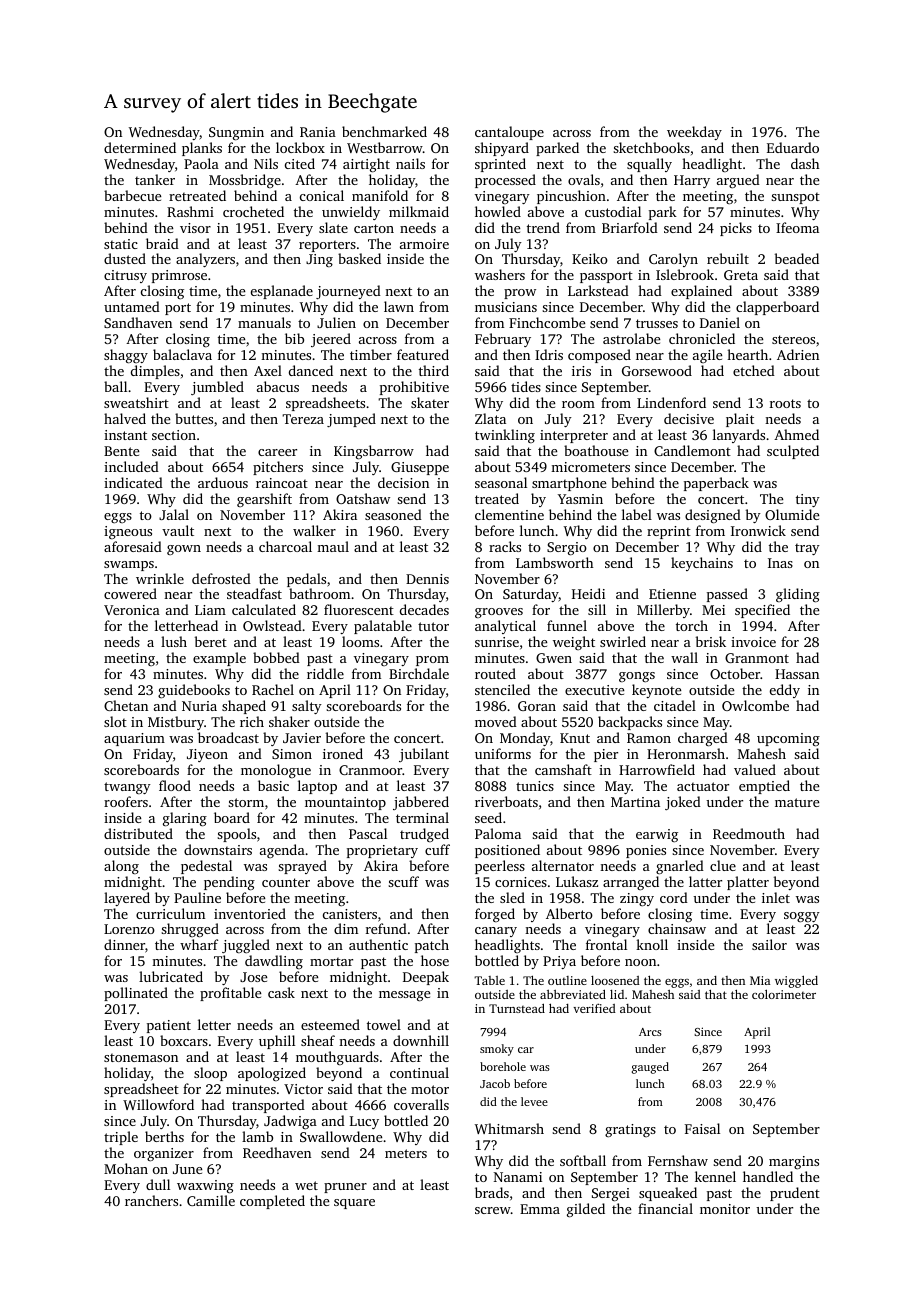  What do you see at coordinates (282, 483) in the screenshot?
I see `raincoat` at bounding box center [282, 483].
